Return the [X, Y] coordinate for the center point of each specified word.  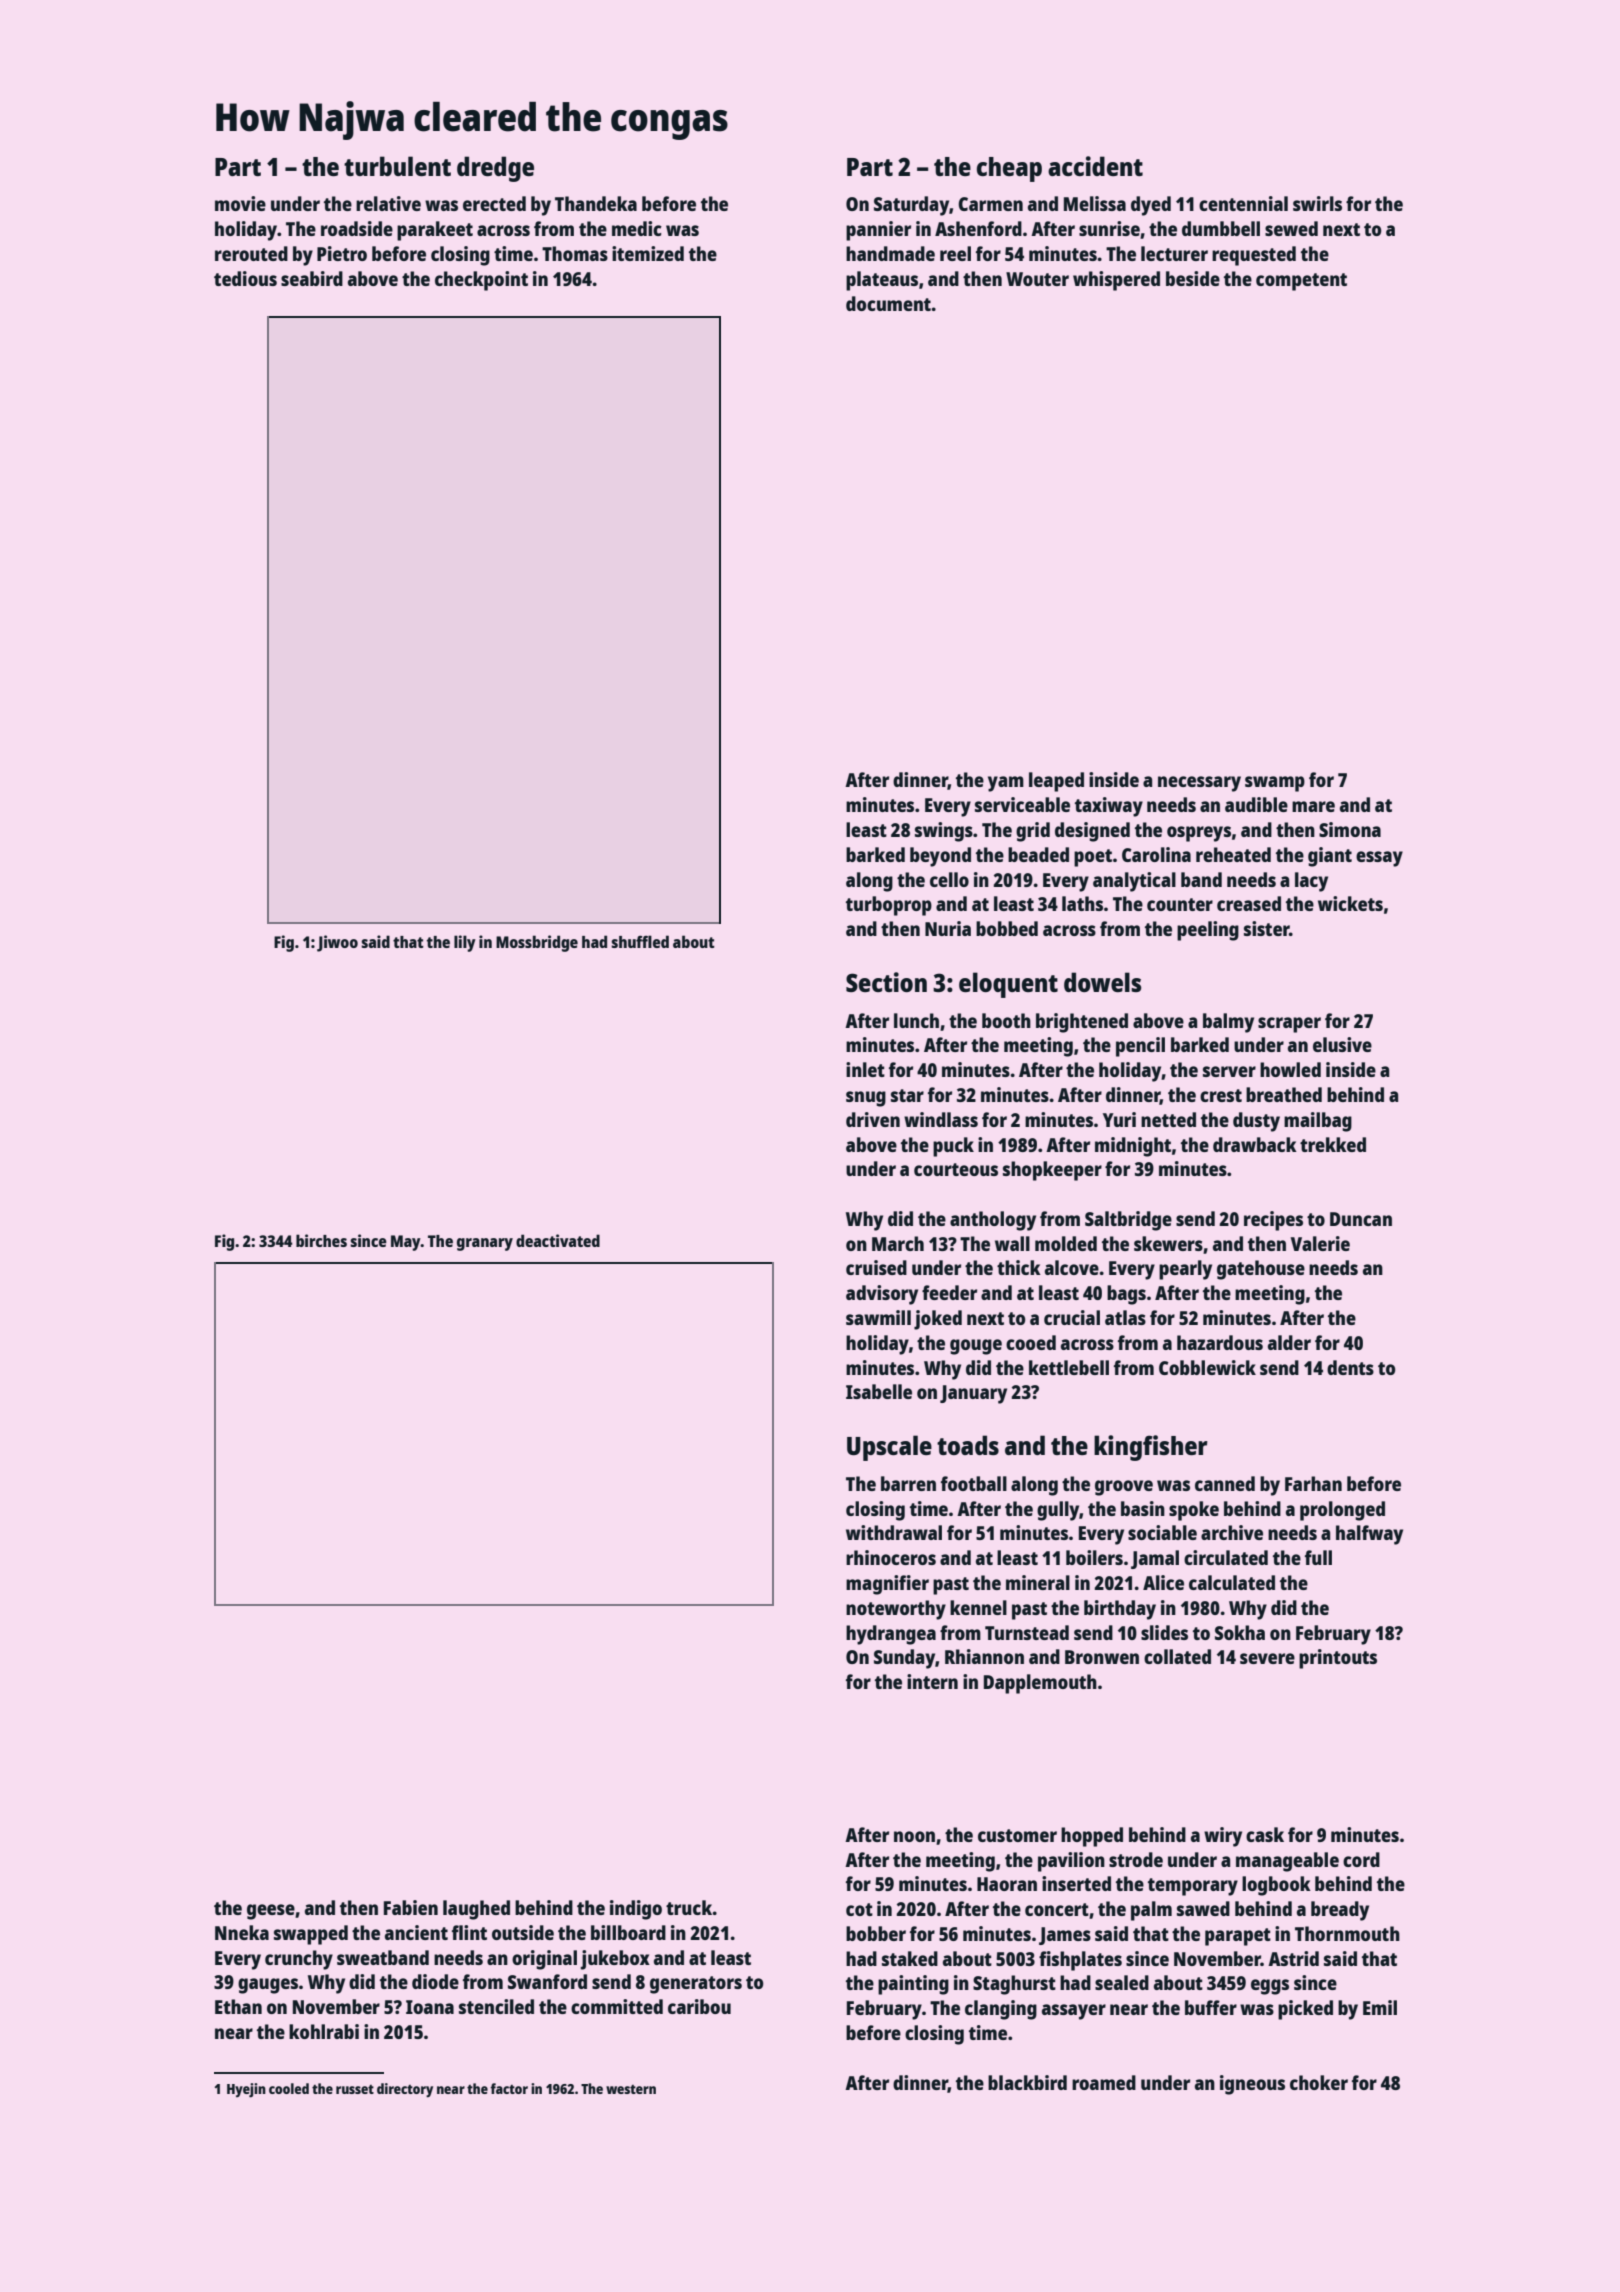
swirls [1317, 203]
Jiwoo [337, 943]
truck [689, 1907]
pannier [878, 231]
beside [1193, 278]
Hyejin [246, 2090]
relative [388, 203]
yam [1006, 784]
